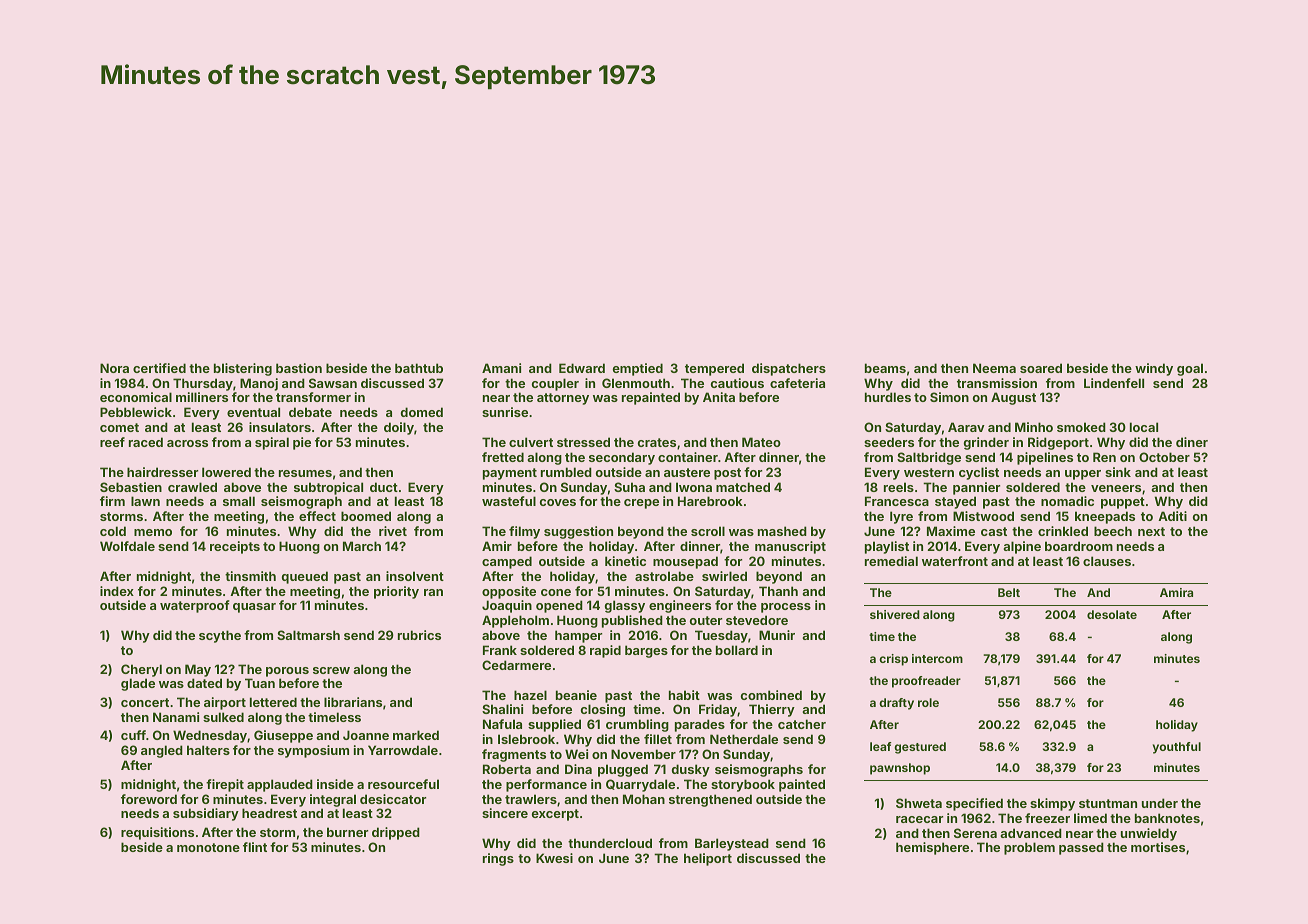  Describe the element at coordinates (895, 614) in the screenshot. I see `shivered` at that location.
